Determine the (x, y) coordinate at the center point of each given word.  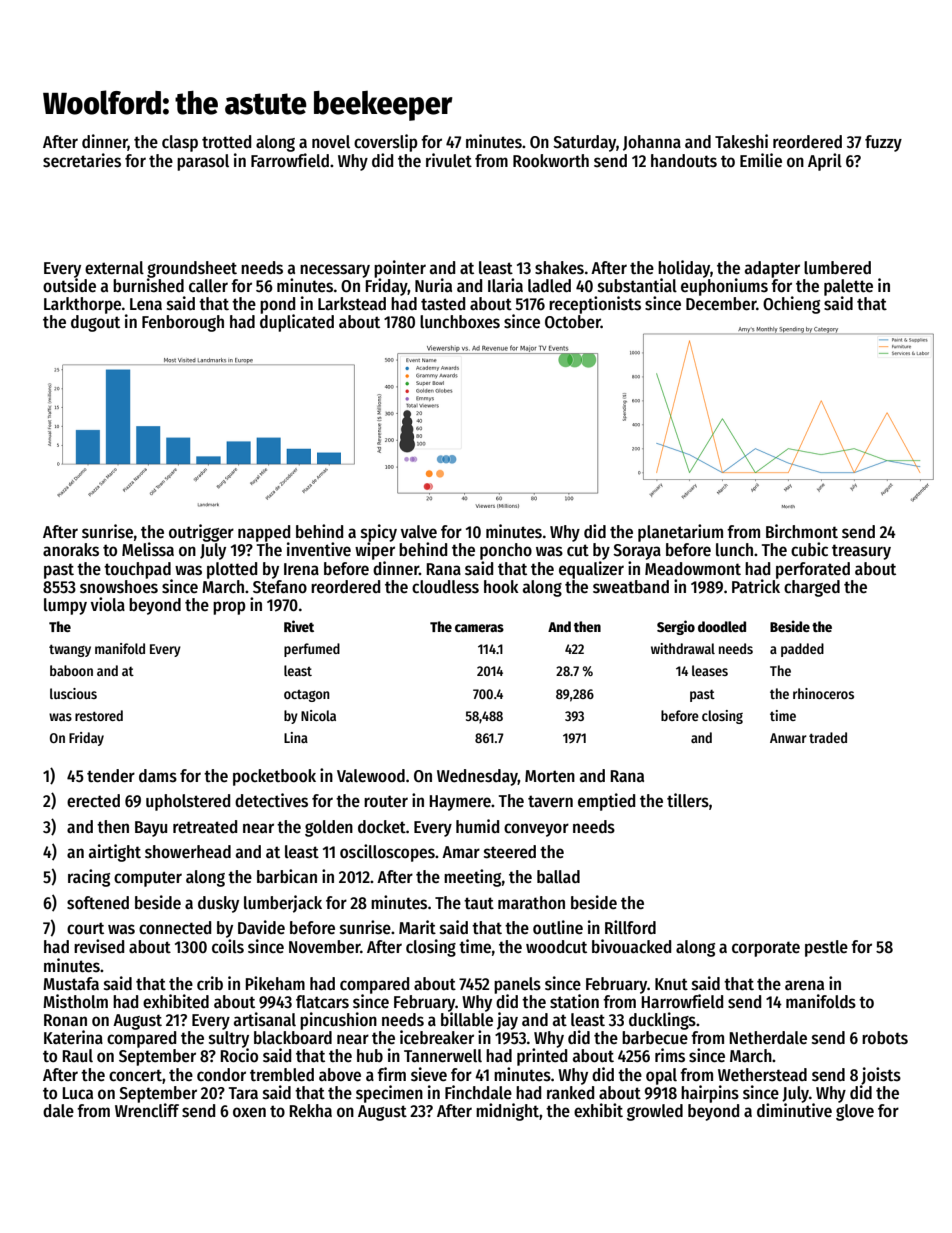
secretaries (82, 160)
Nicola (318, 715)
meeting (472, 878)
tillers (688, 800)
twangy (70, 651)
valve (419, 532)
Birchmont (802, 531)
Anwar (788, 738)
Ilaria (505, 285)
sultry (229, 1039)
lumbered (837, 268)
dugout (95, 323)
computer (148, 879)
